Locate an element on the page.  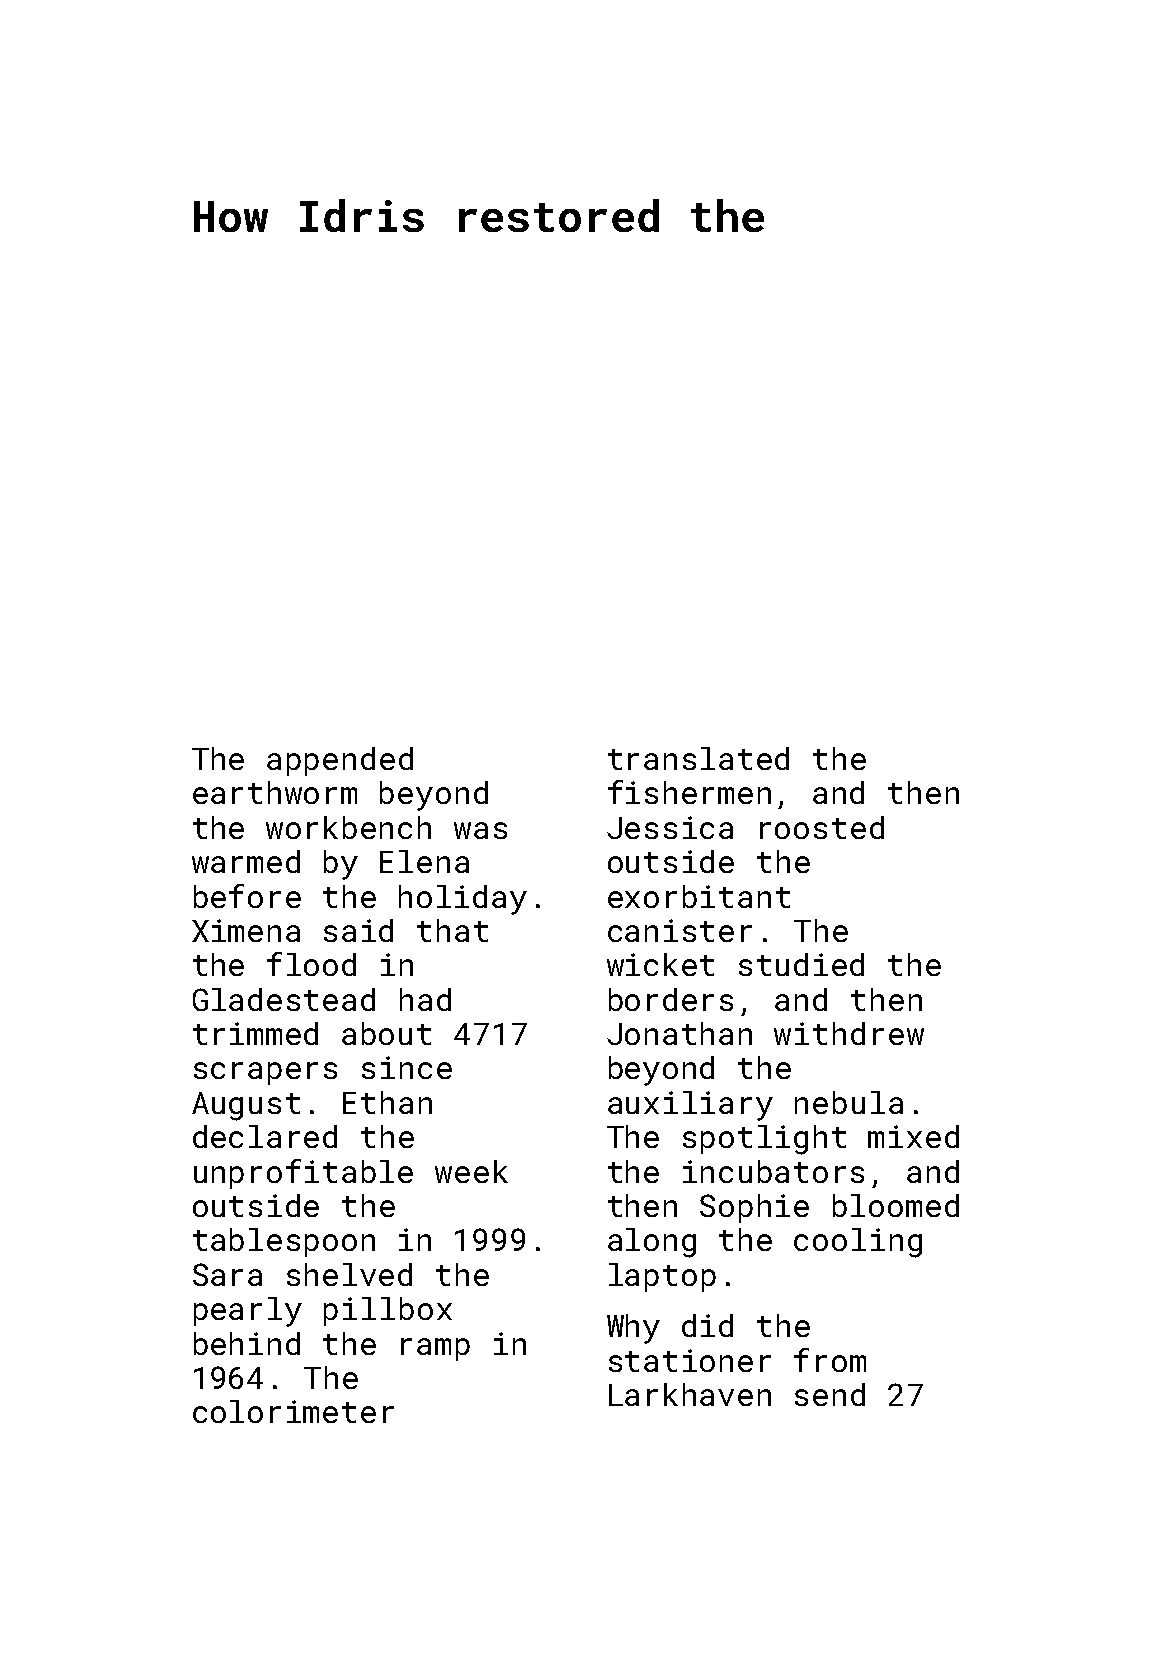
studied is located at coordinates (801, 964).
